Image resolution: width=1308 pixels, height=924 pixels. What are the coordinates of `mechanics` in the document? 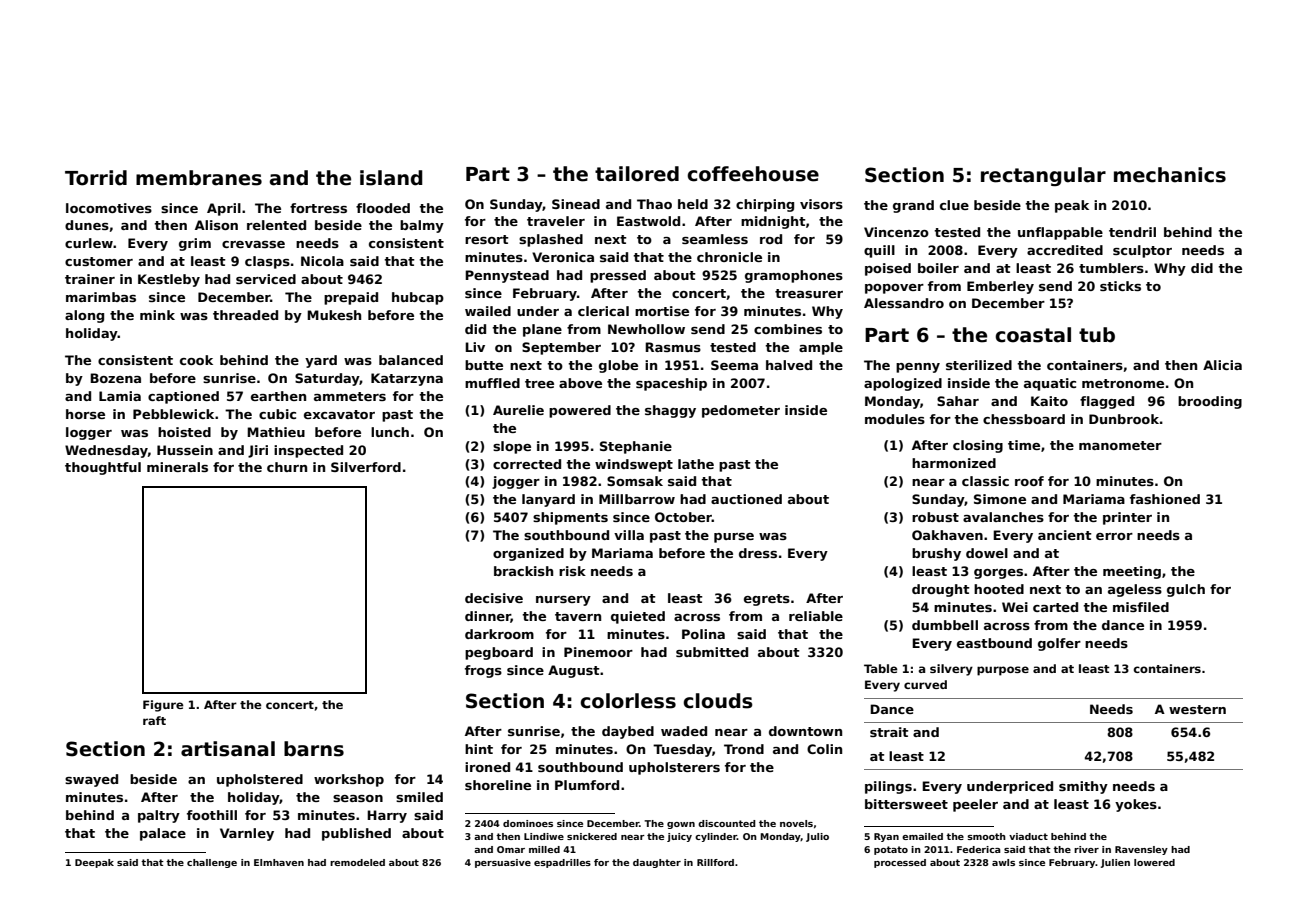 It's located at (1170, 175).
